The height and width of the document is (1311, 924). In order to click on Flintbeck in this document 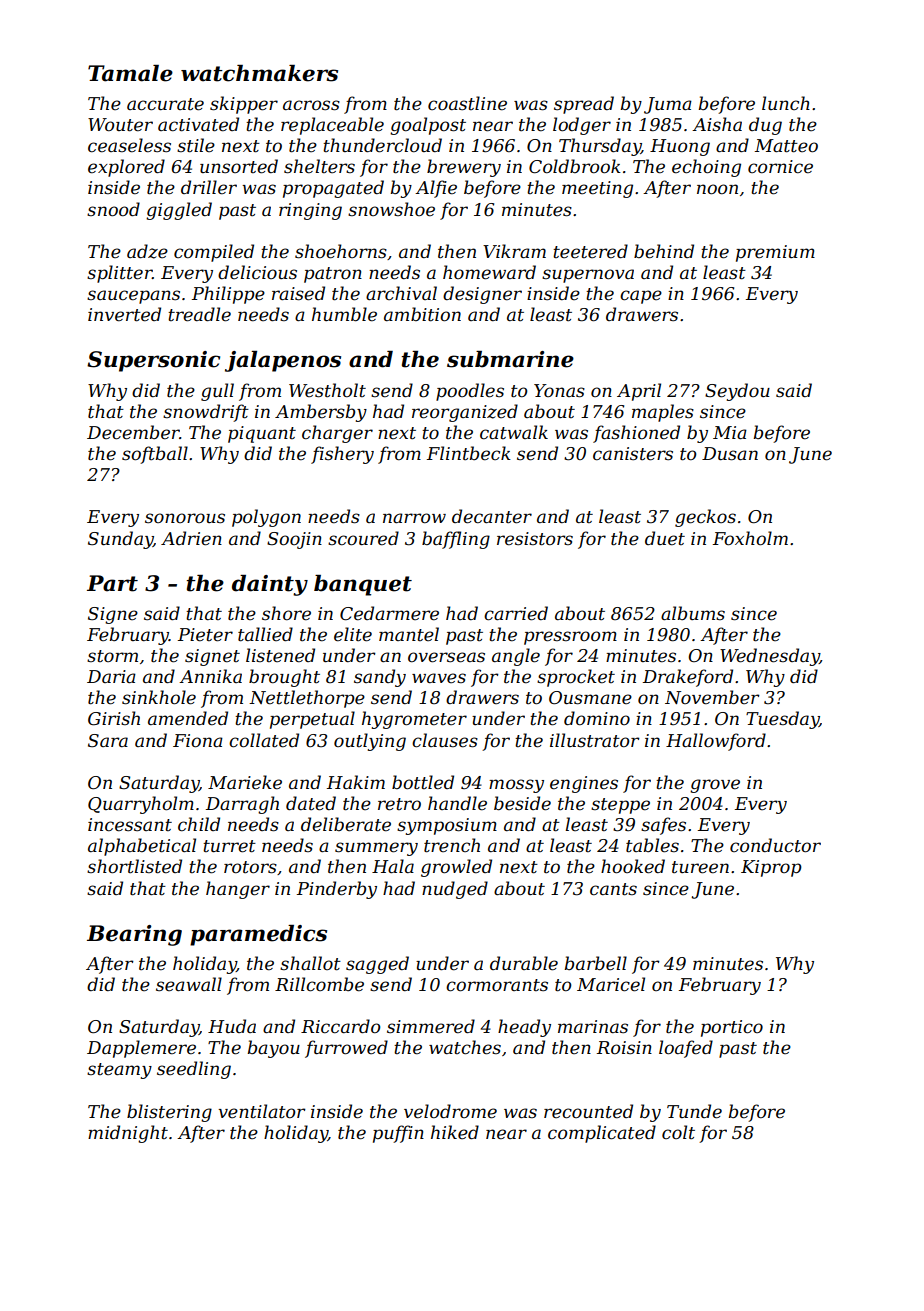, I will do `click(469, 453)`.
